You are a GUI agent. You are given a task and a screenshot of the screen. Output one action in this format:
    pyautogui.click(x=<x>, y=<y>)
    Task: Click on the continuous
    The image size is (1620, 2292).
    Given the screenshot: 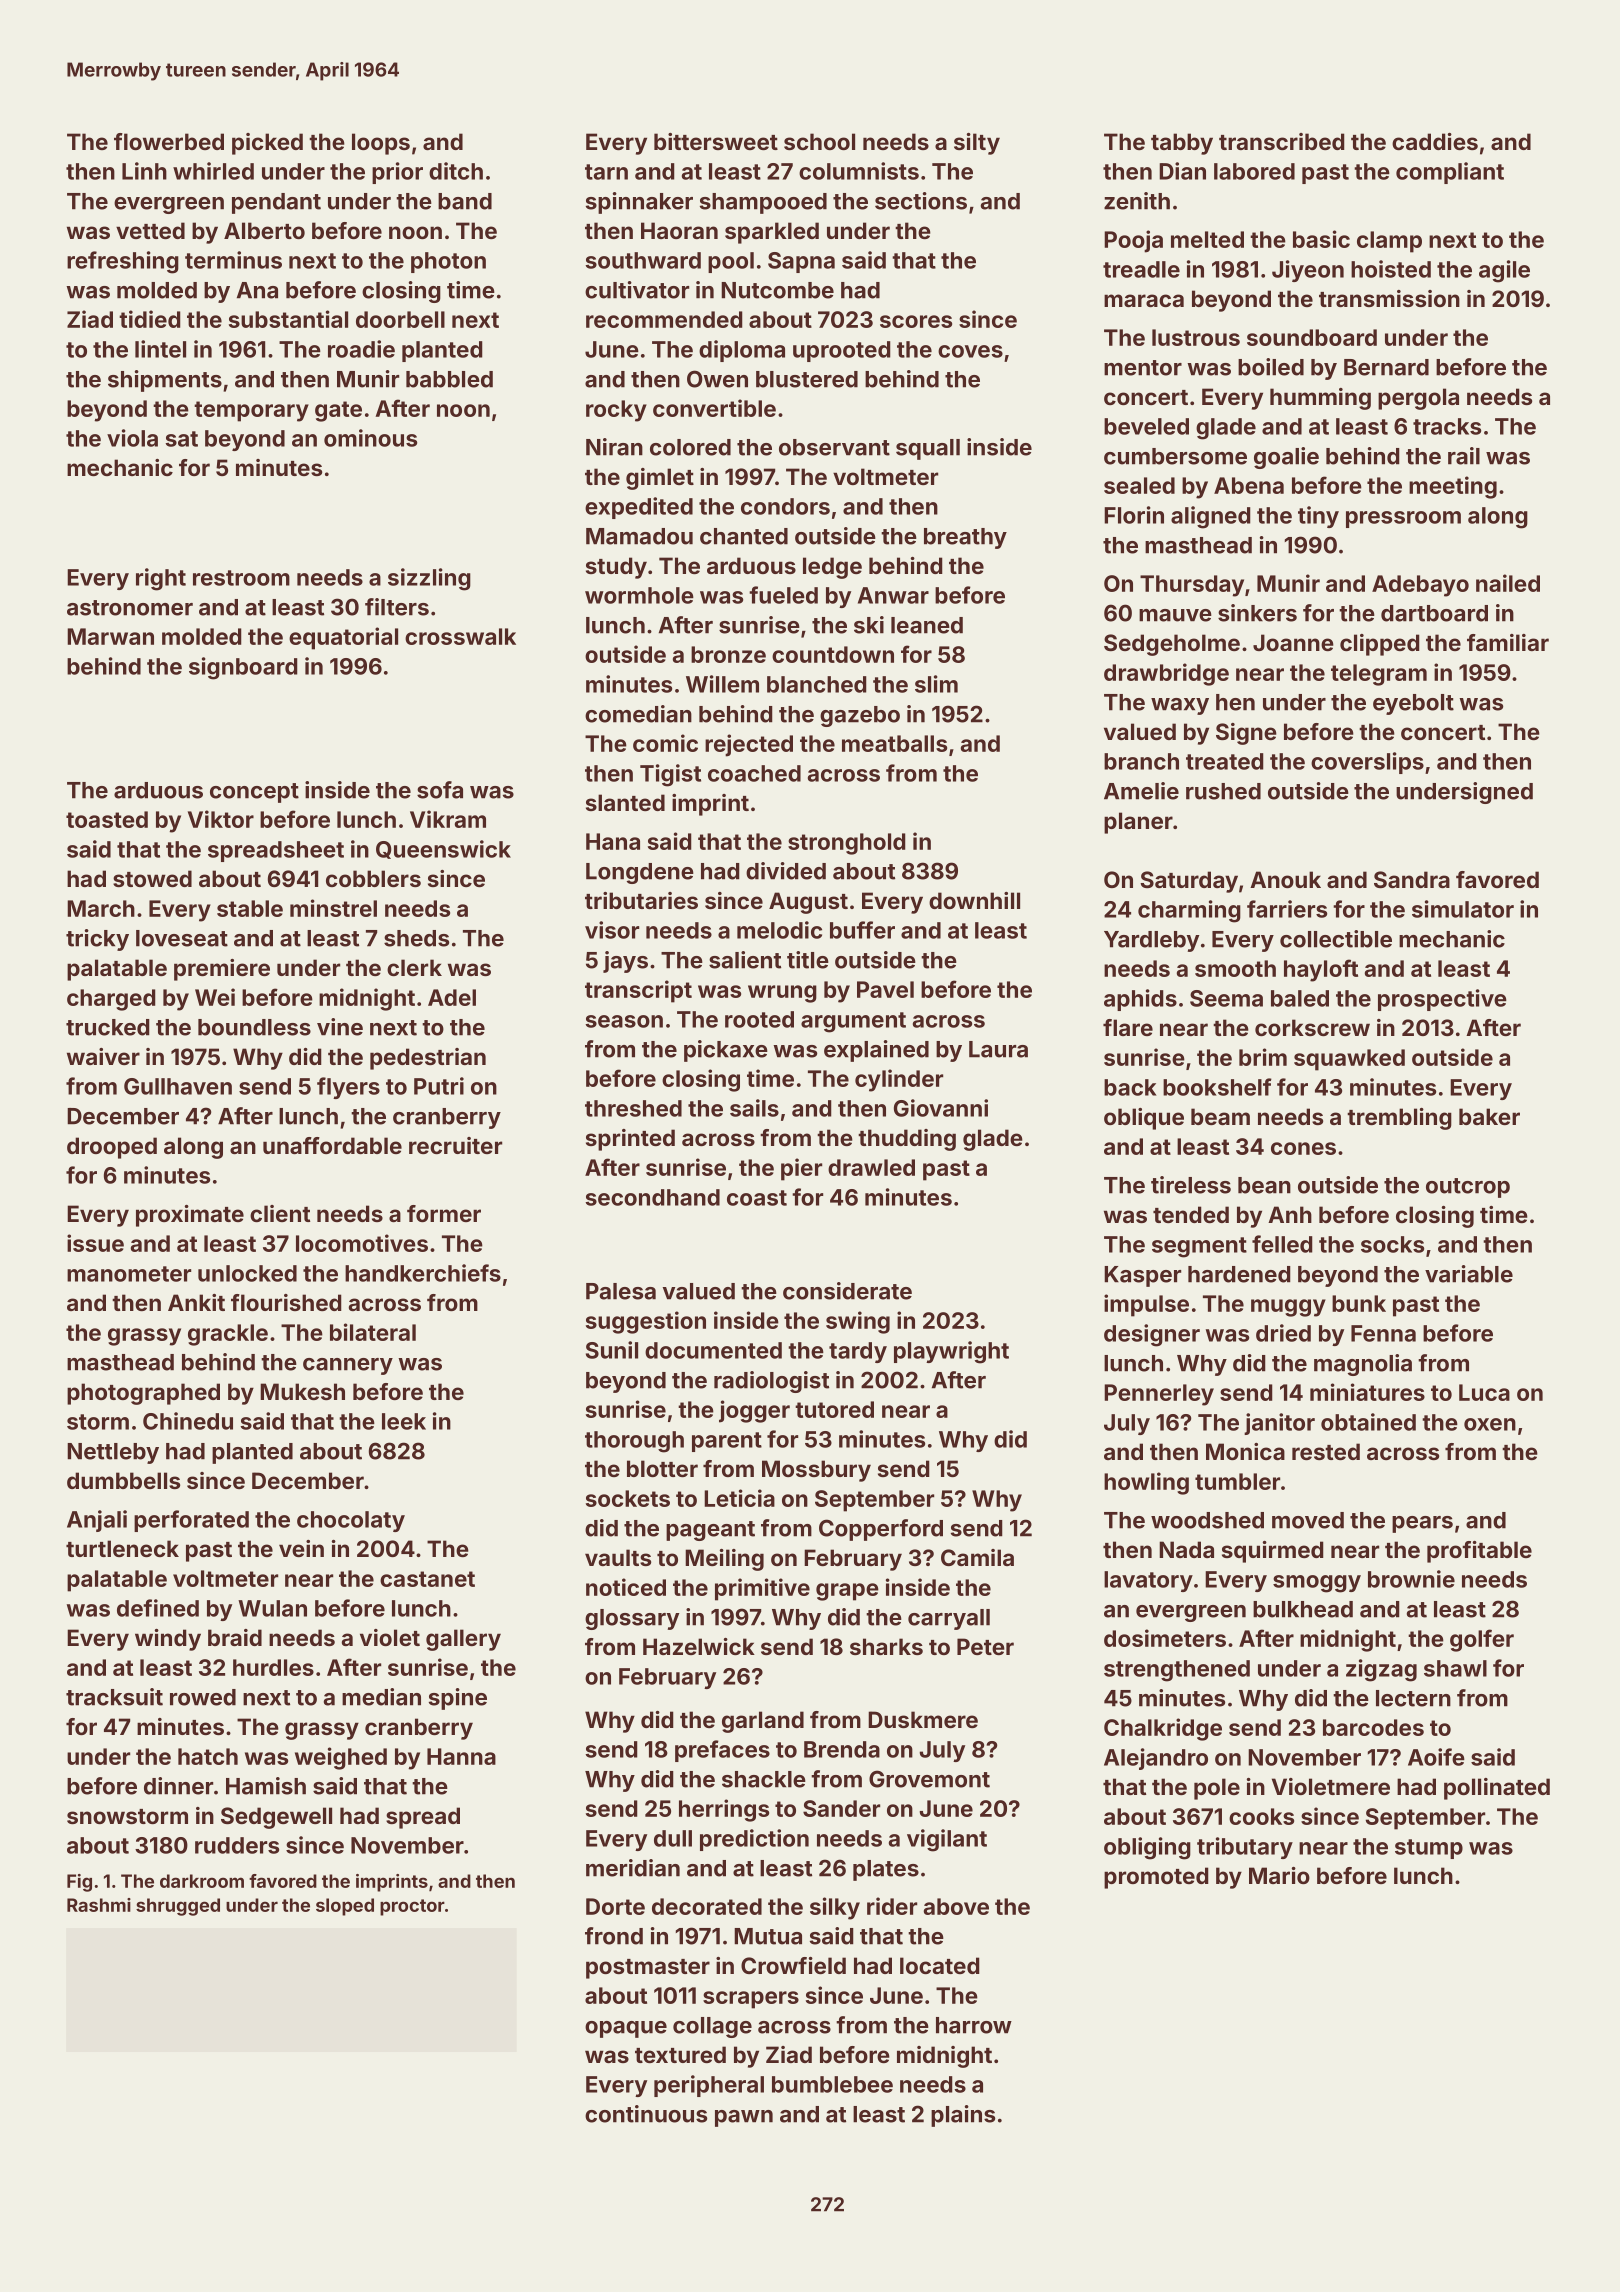 What is the action you would take?
    pyautogui.click(x=646, y=2114)
